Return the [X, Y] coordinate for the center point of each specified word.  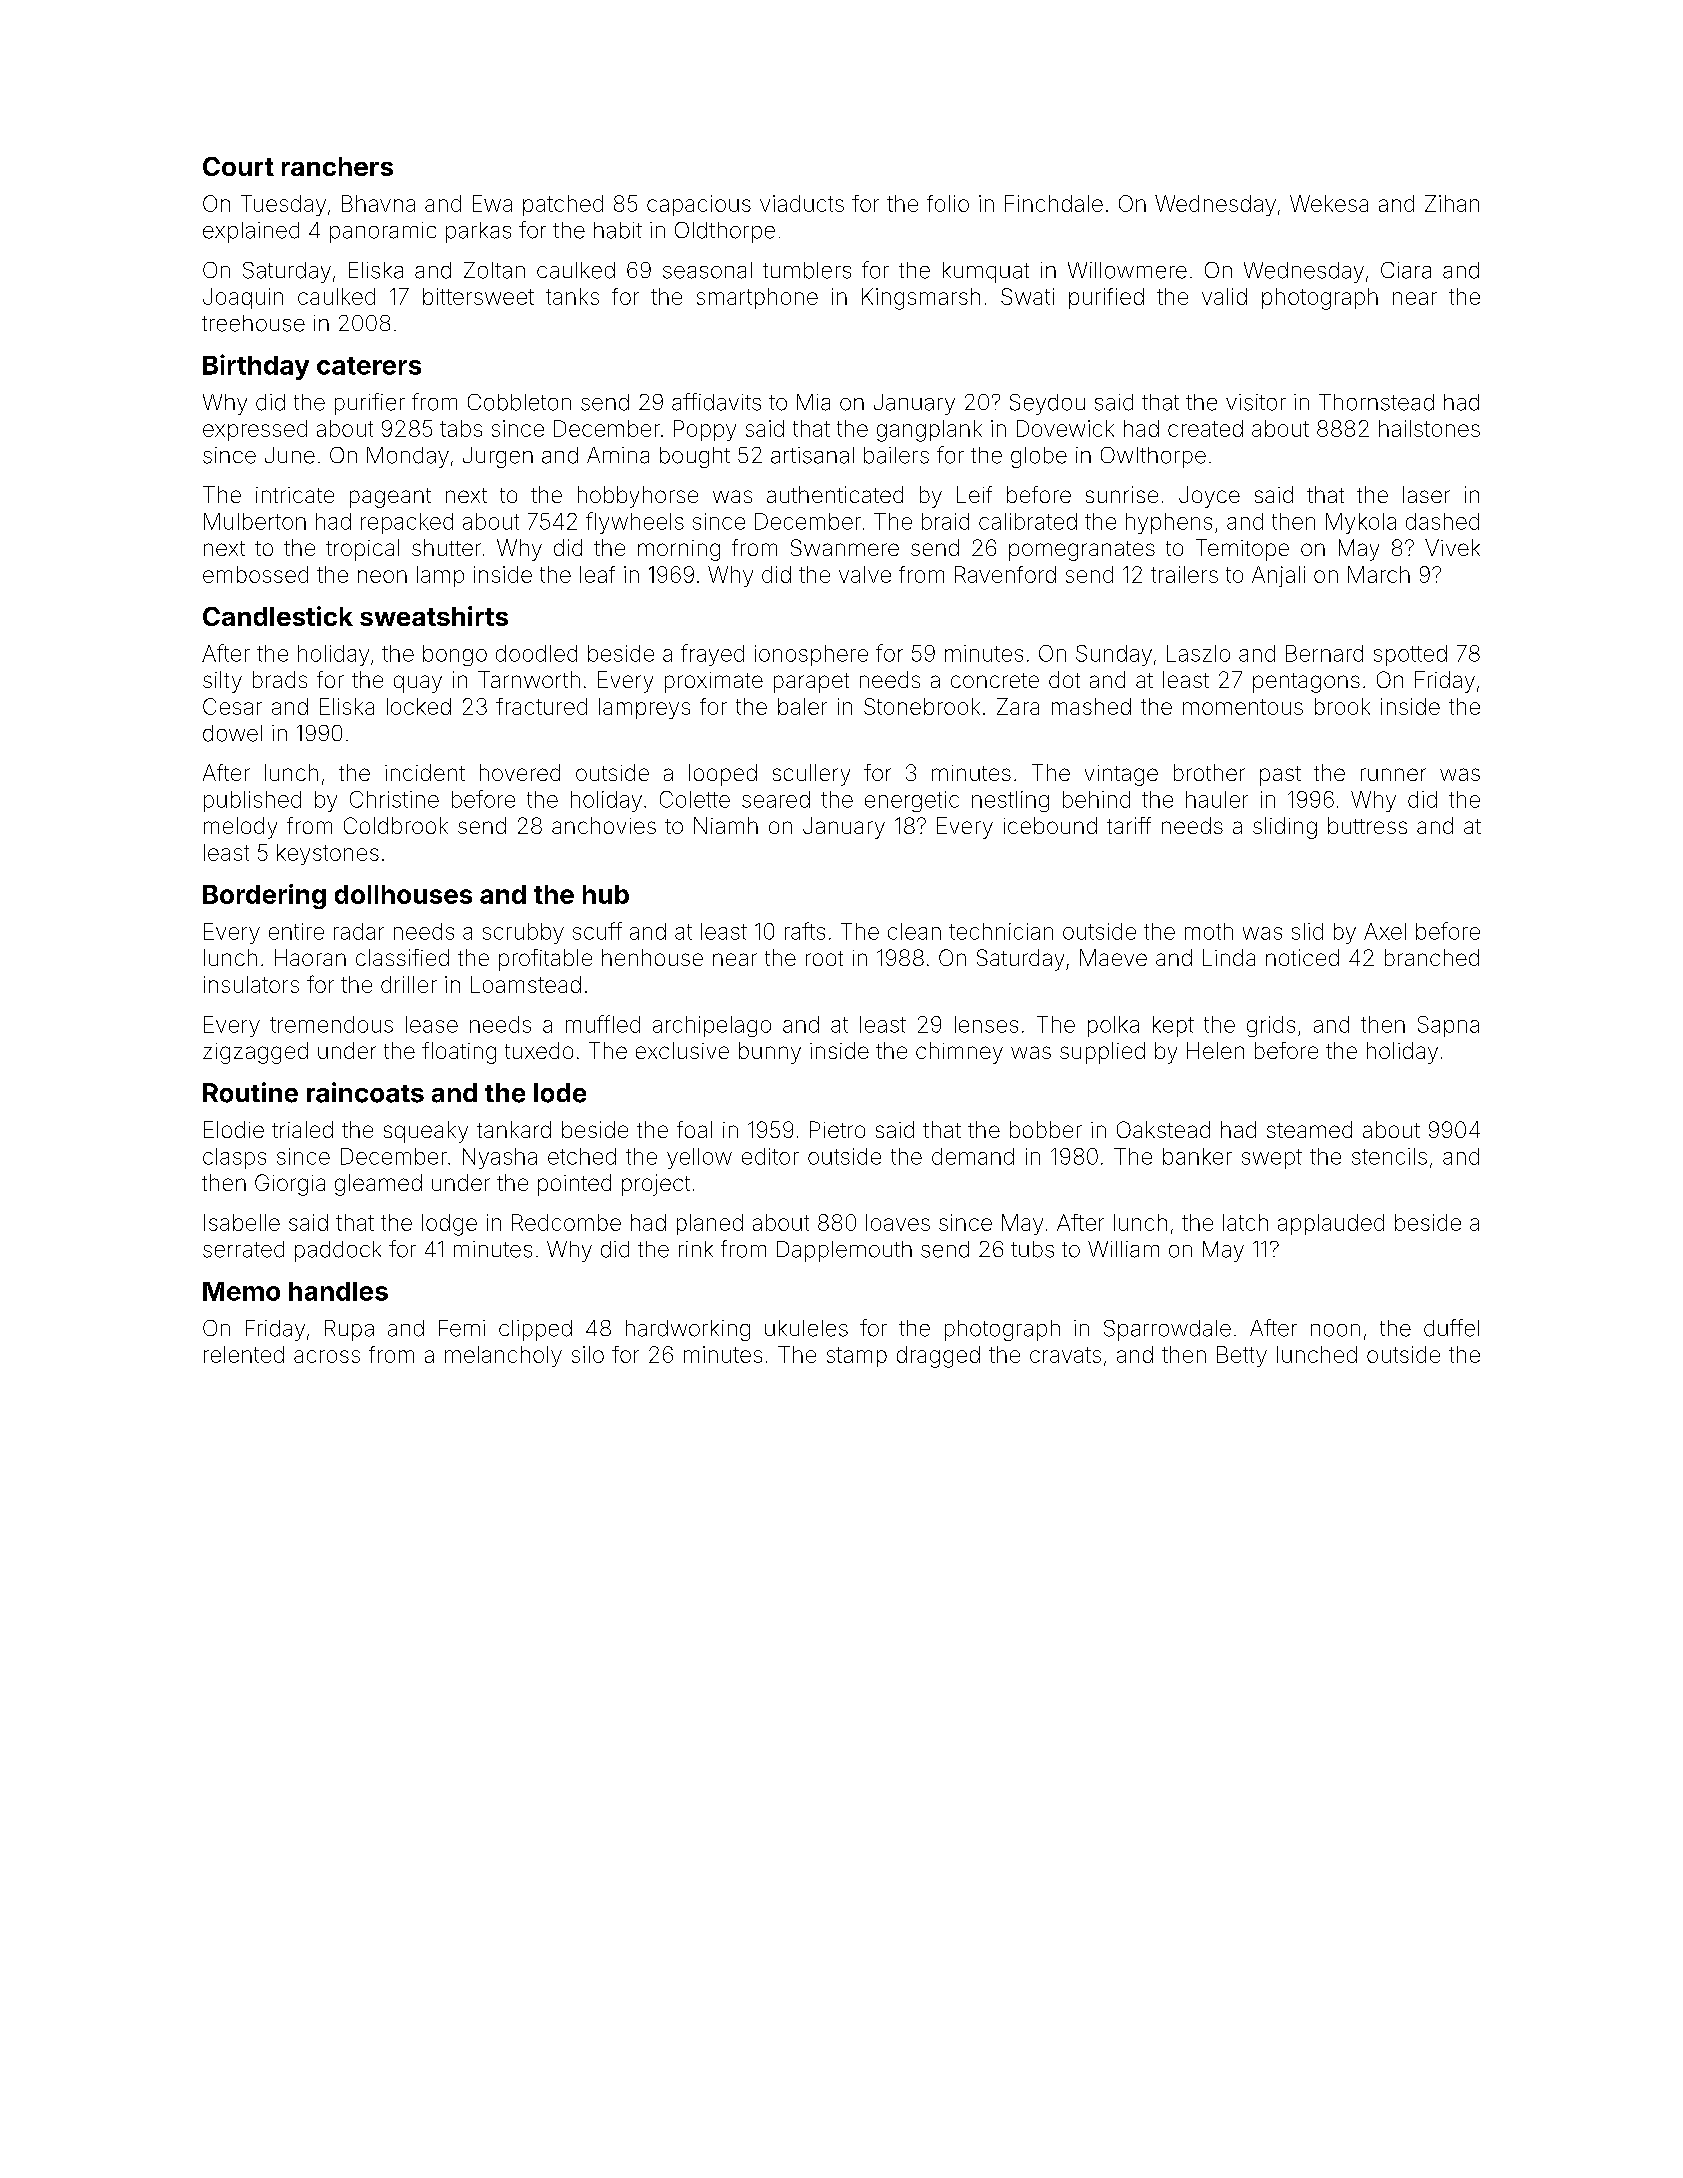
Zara [1018, 706]
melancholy [503, 1356]
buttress [1367, 825]
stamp [857, 1357]
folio [948, 203]
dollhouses [403, 894]
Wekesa [1329, 203]
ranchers [337, 166]
